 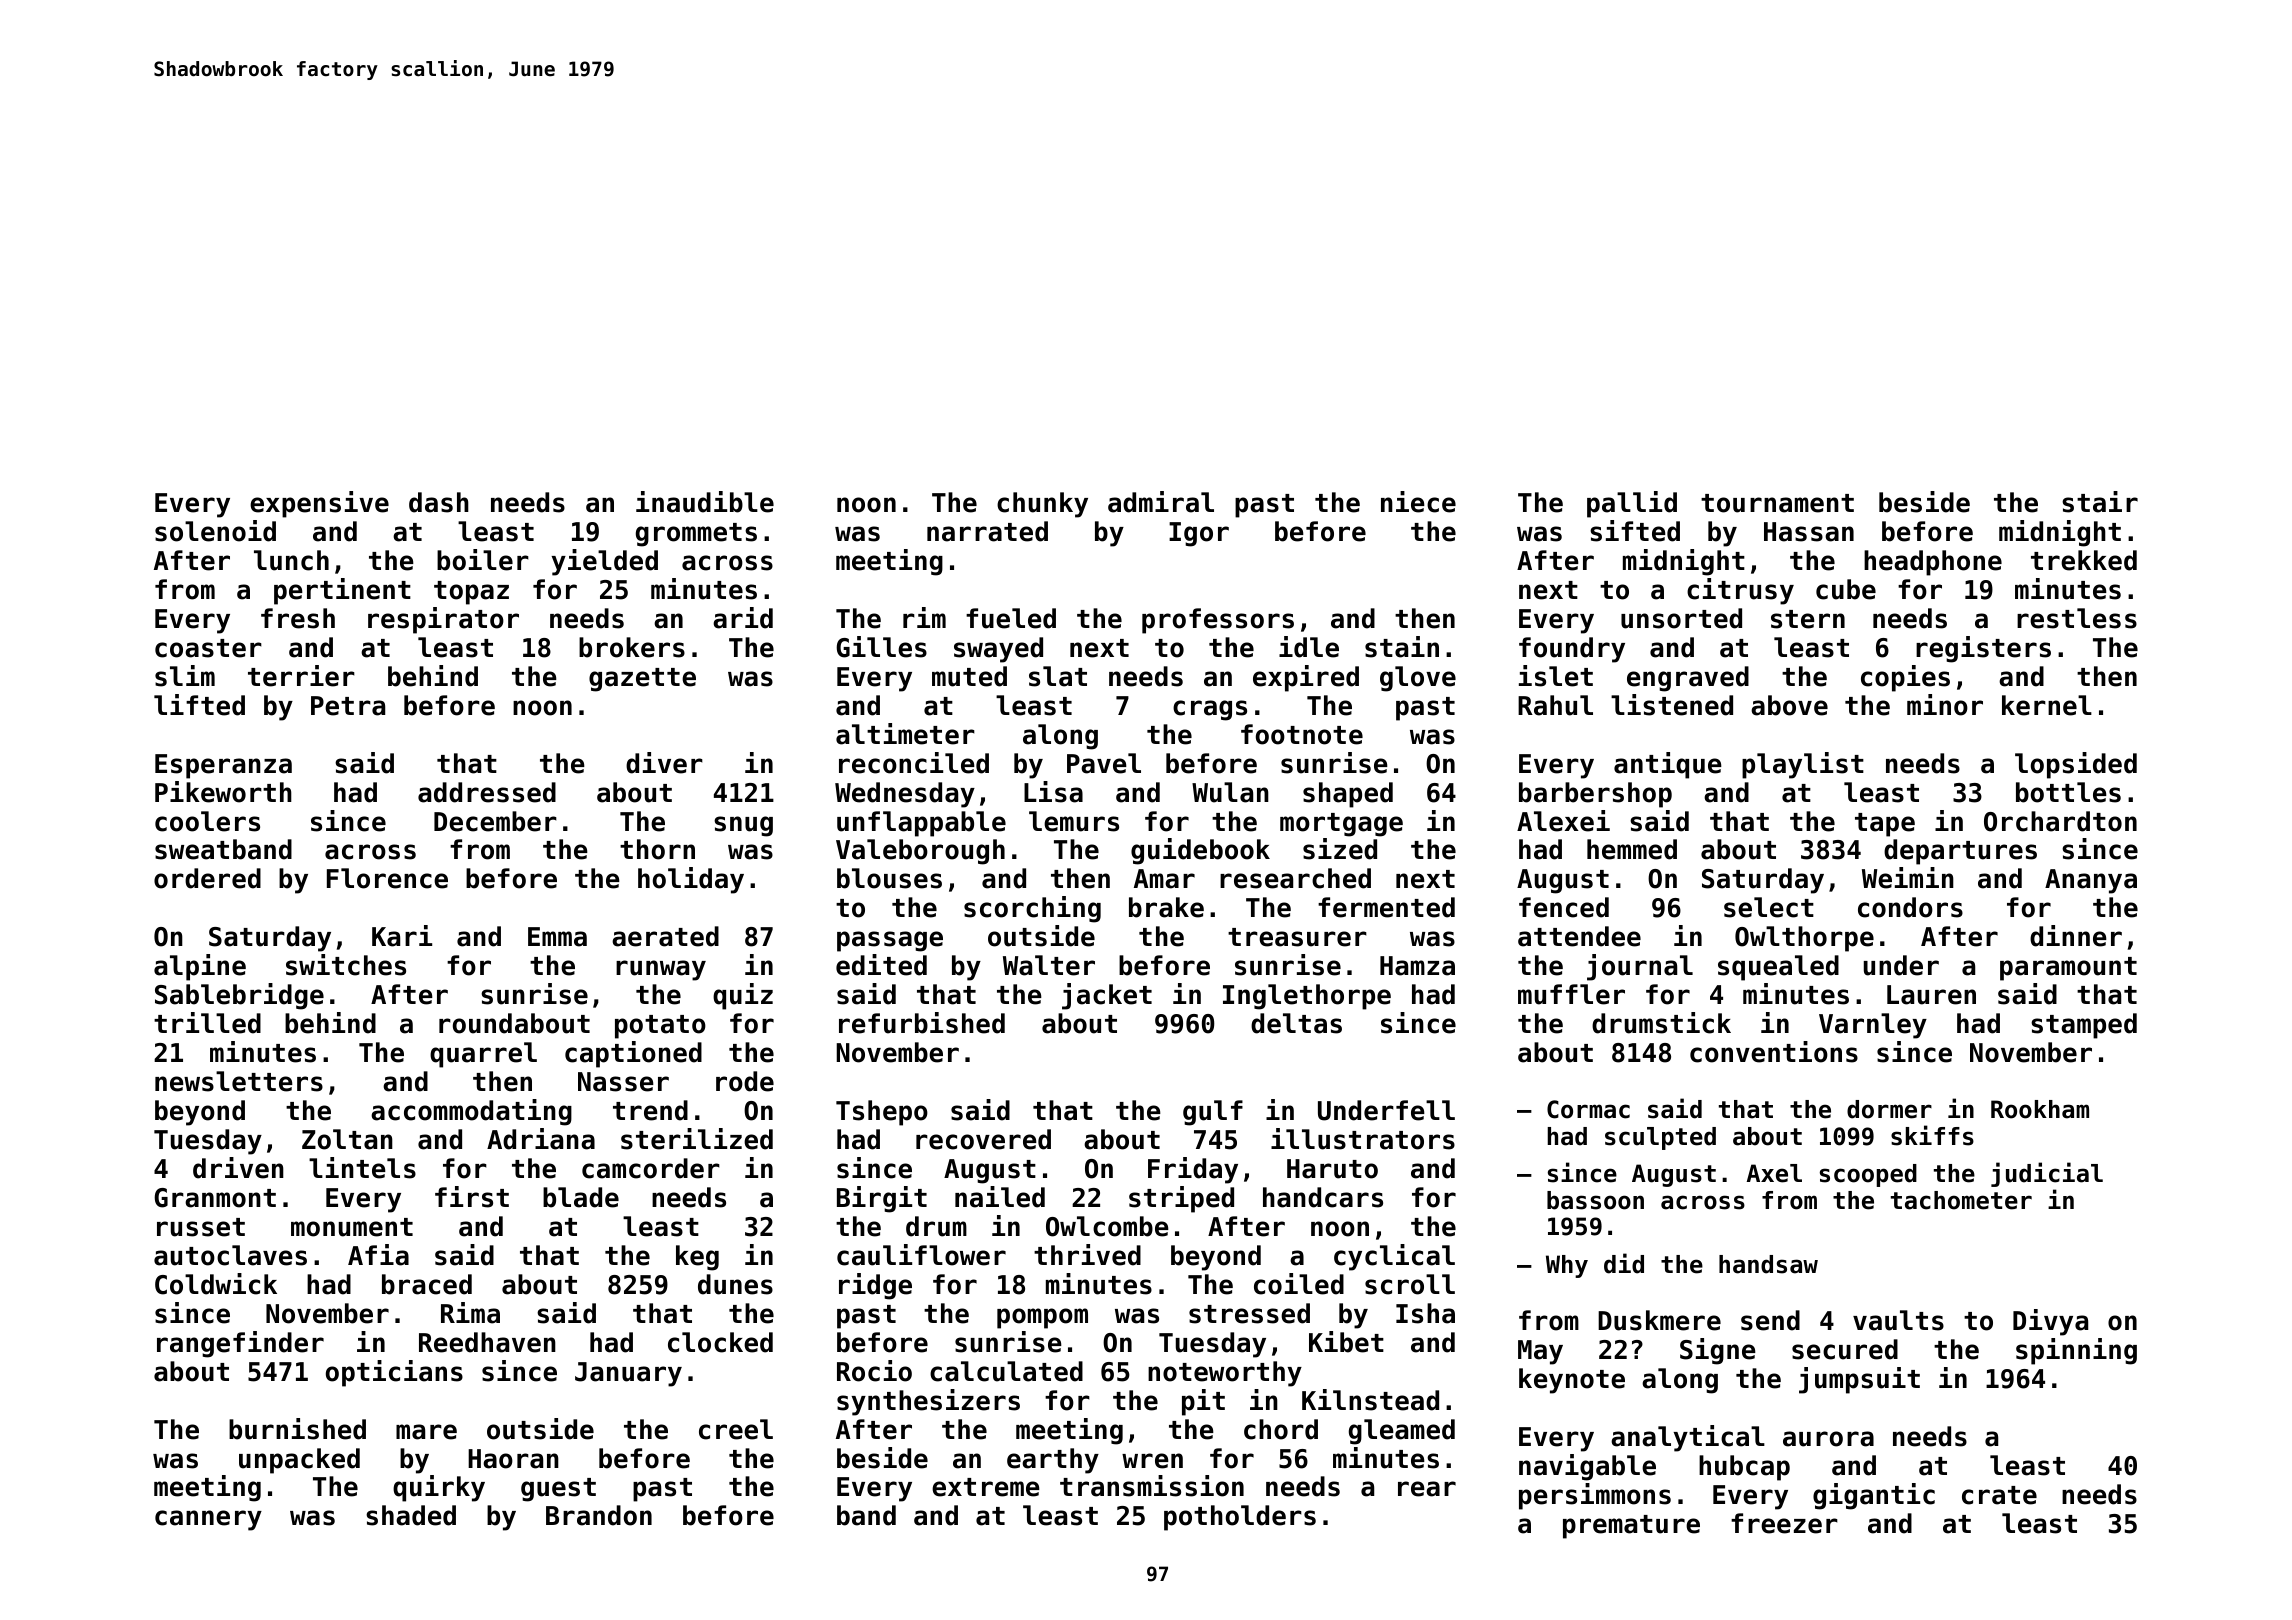 I want to click on vaults, so click(x=1898, y=1320).
